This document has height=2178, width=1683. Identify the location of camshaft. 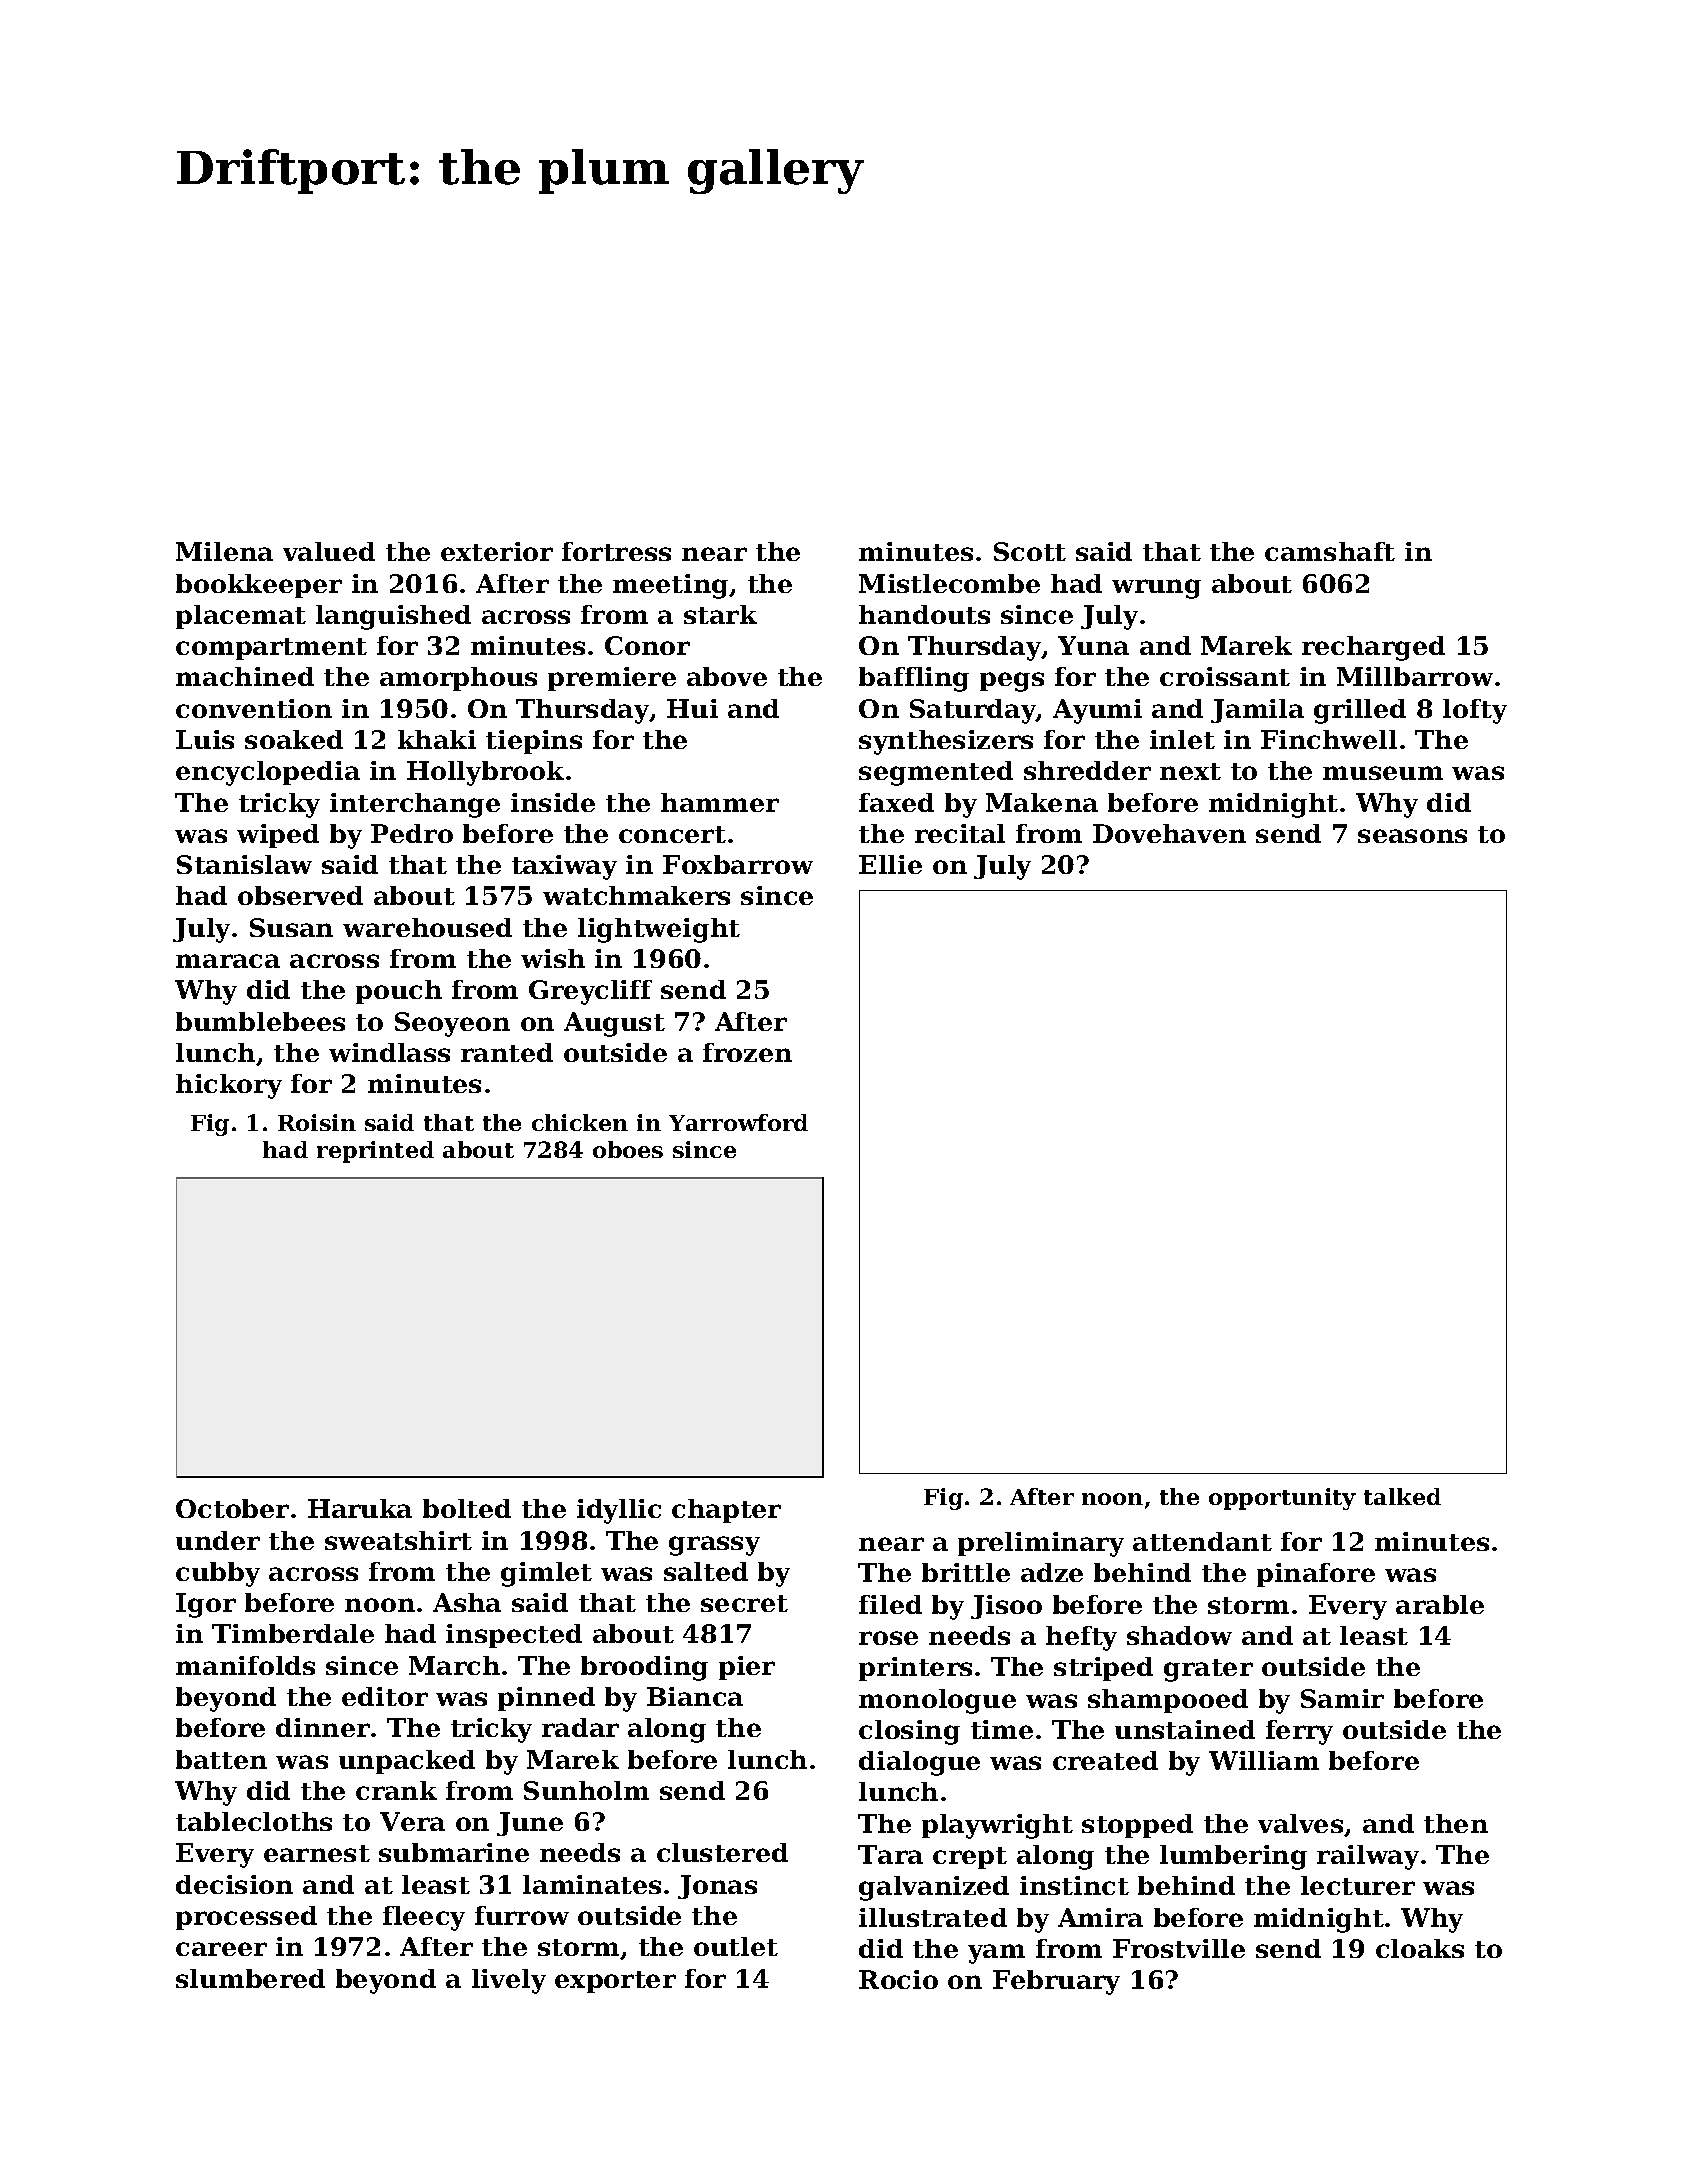
(1330, 551).
